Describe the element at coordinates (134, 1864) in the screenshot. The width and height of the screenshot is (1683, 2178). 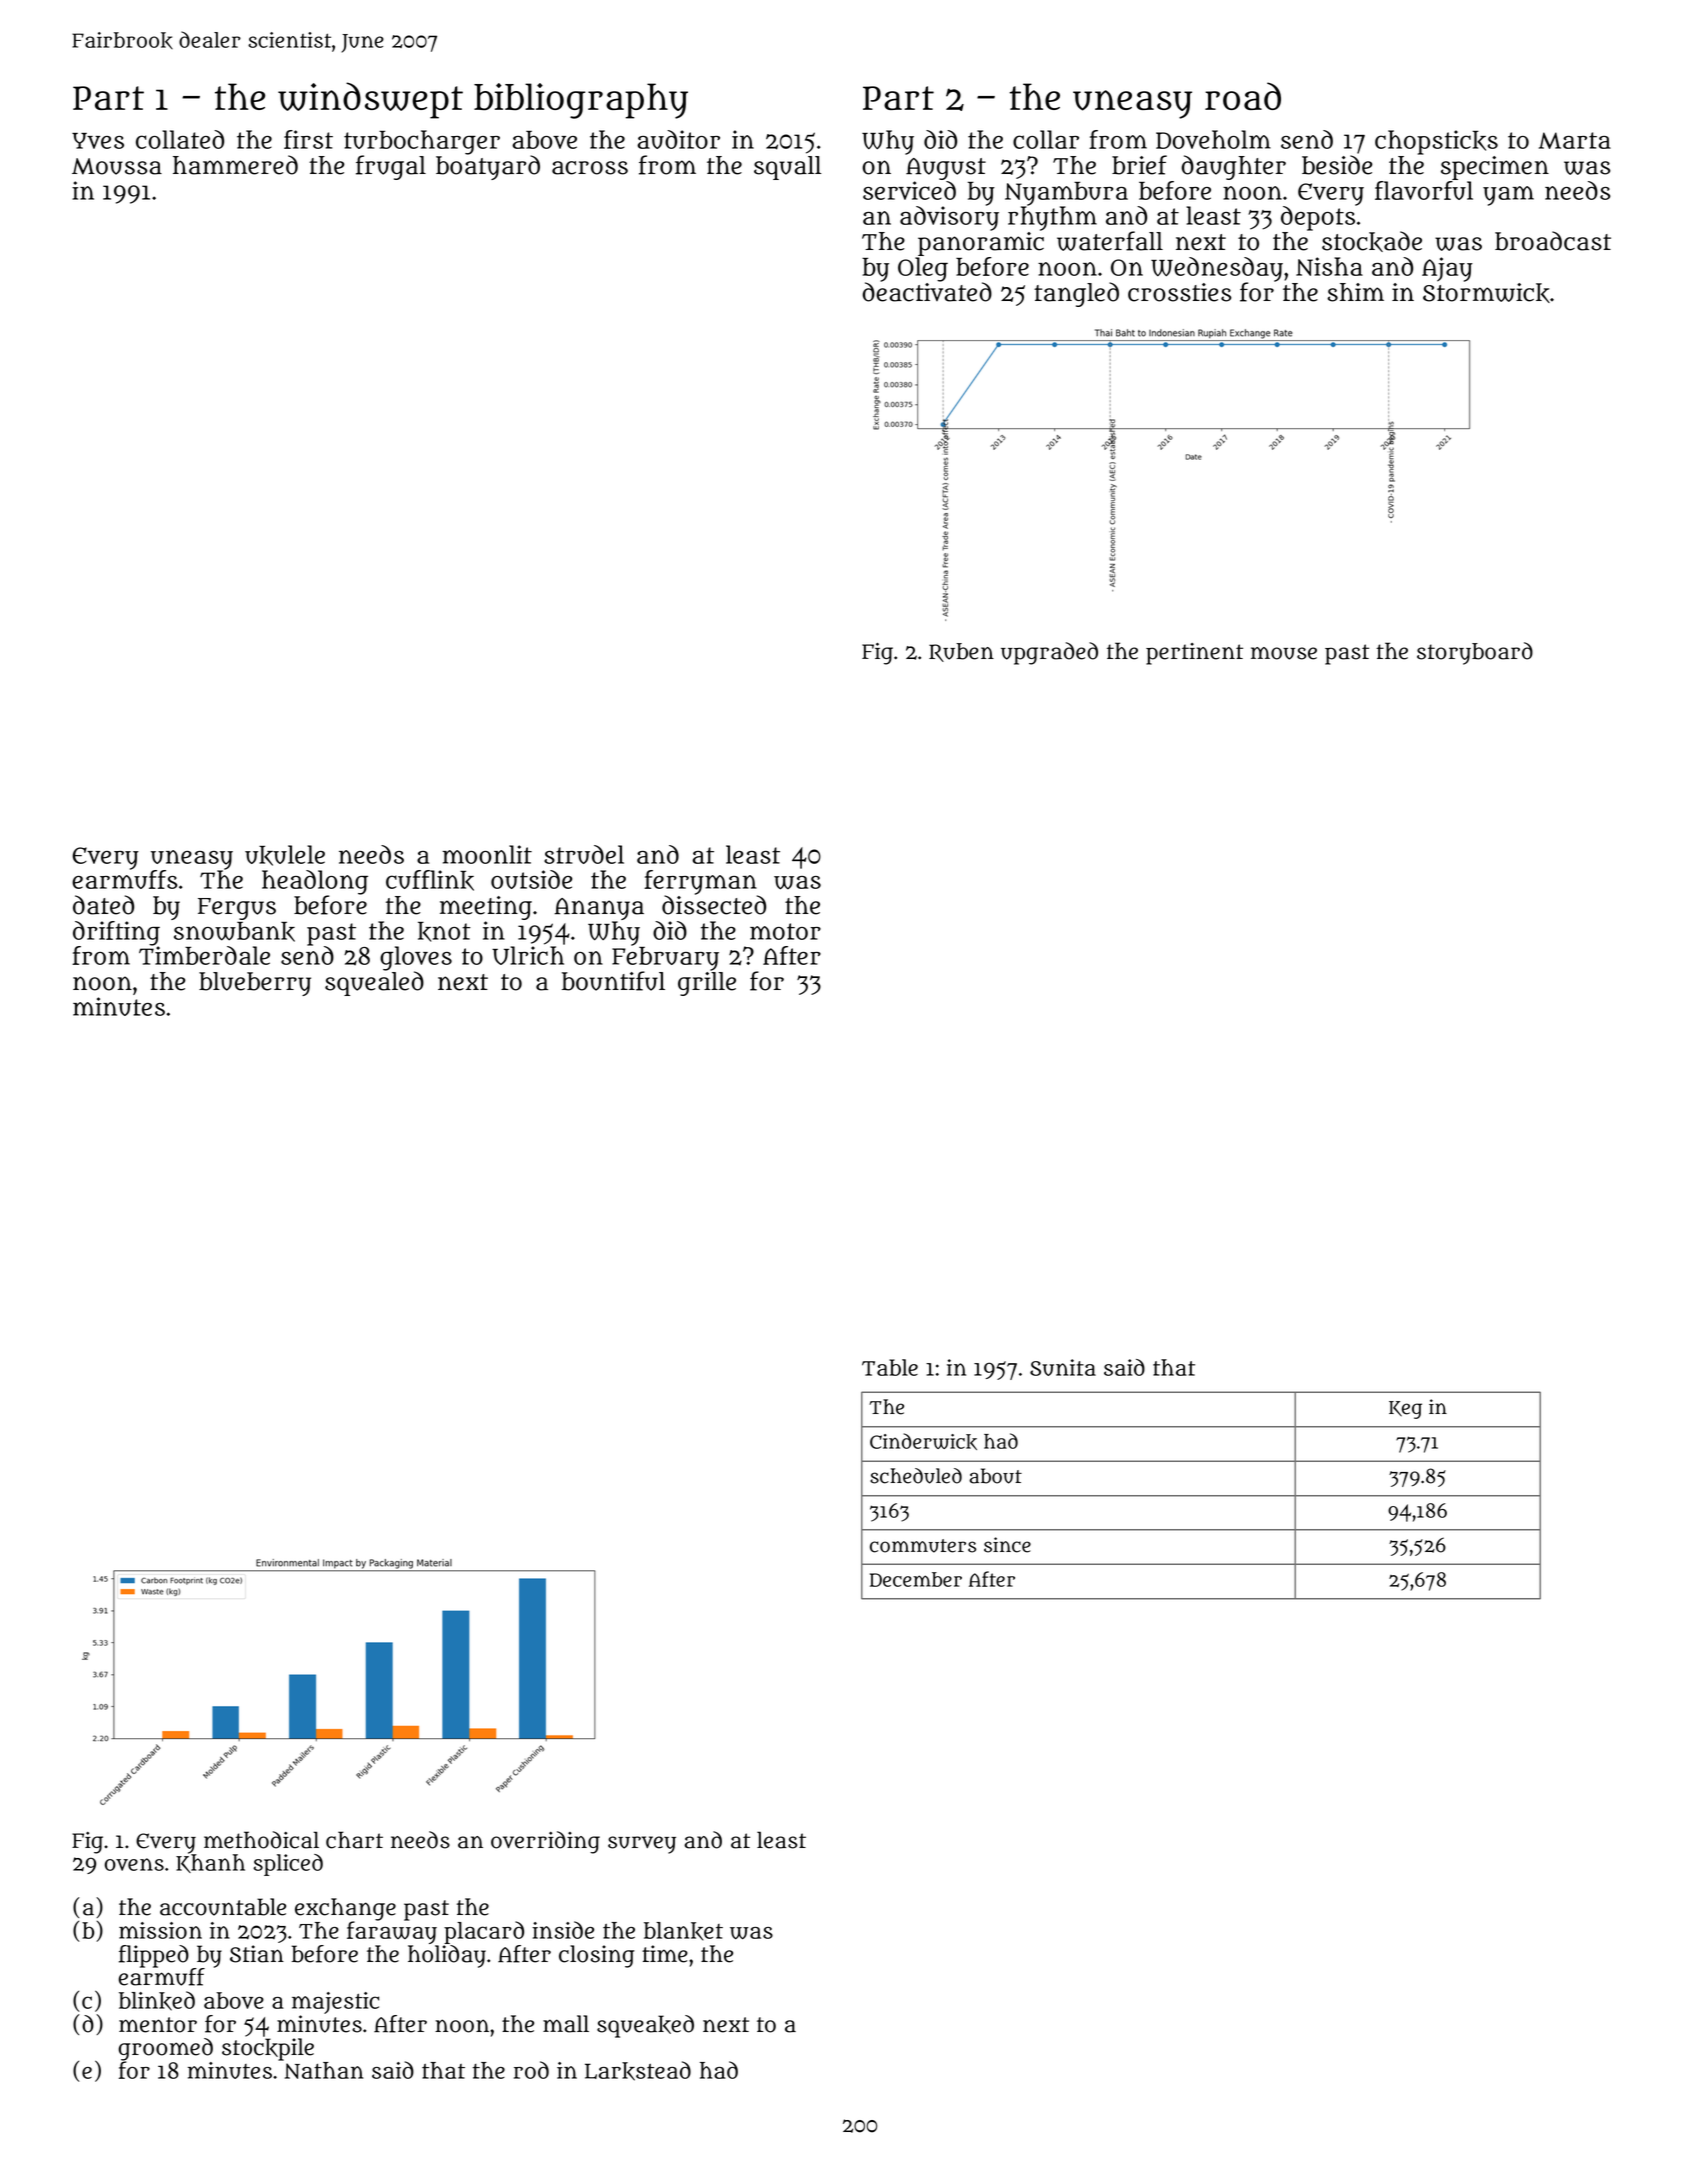
I see `ovens` at that location.
